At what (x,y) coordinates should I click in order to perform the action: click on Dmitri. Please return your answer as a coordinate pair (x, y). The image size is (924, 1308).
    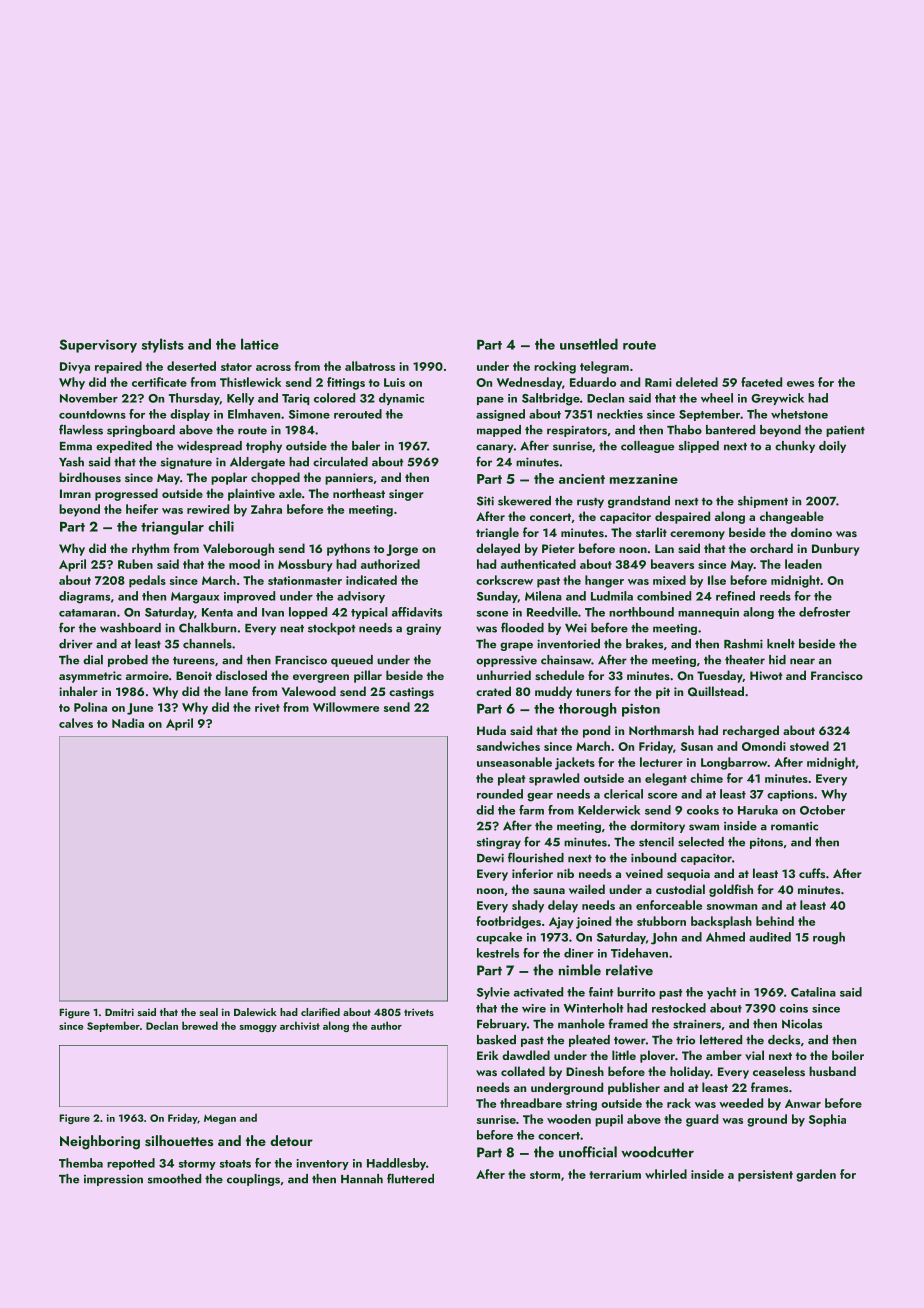
    Looking at the image, I should click on (119, 1012).
